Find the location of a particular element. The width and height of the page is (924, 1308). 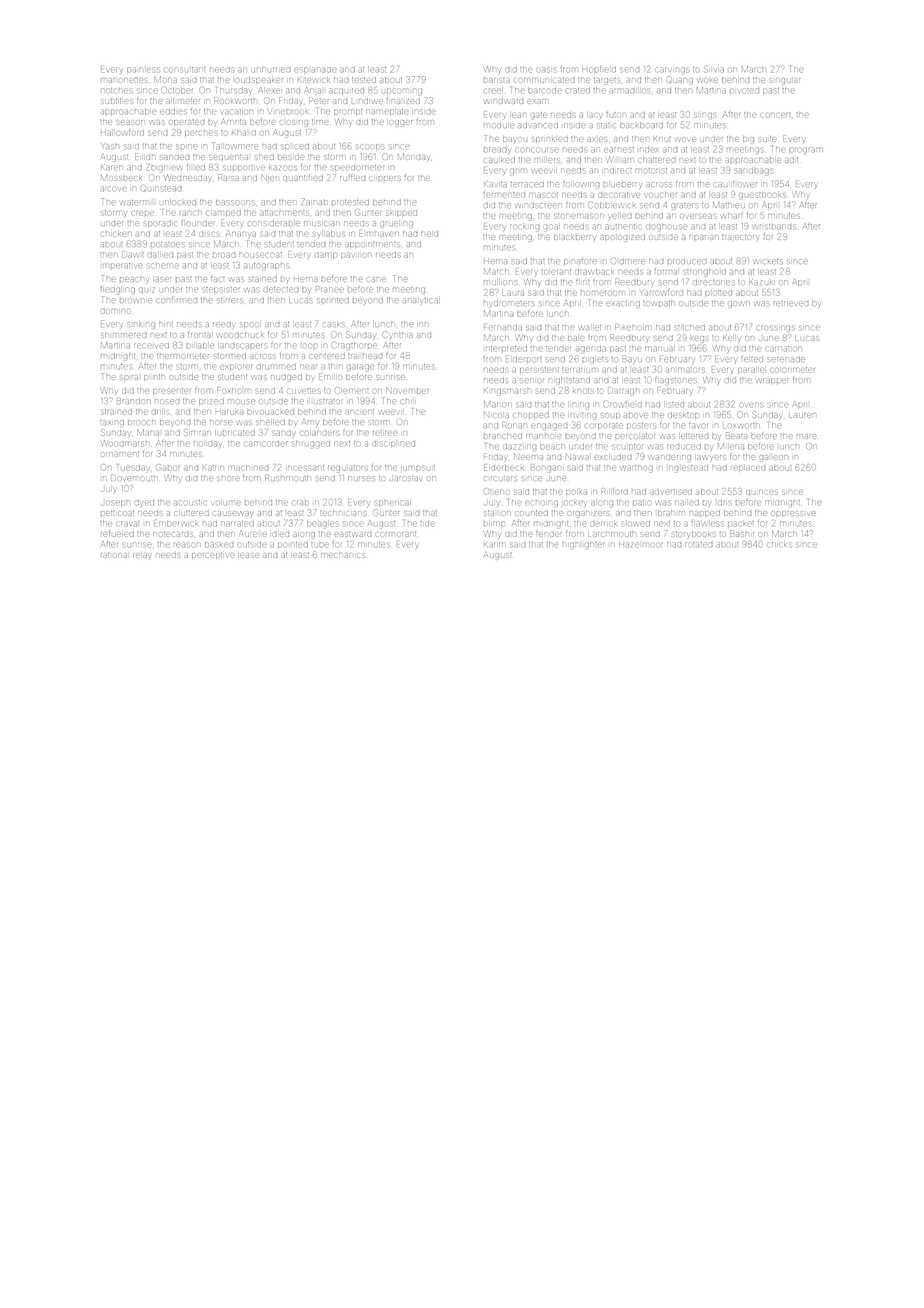

tender is located at coordinates (558, 348).
